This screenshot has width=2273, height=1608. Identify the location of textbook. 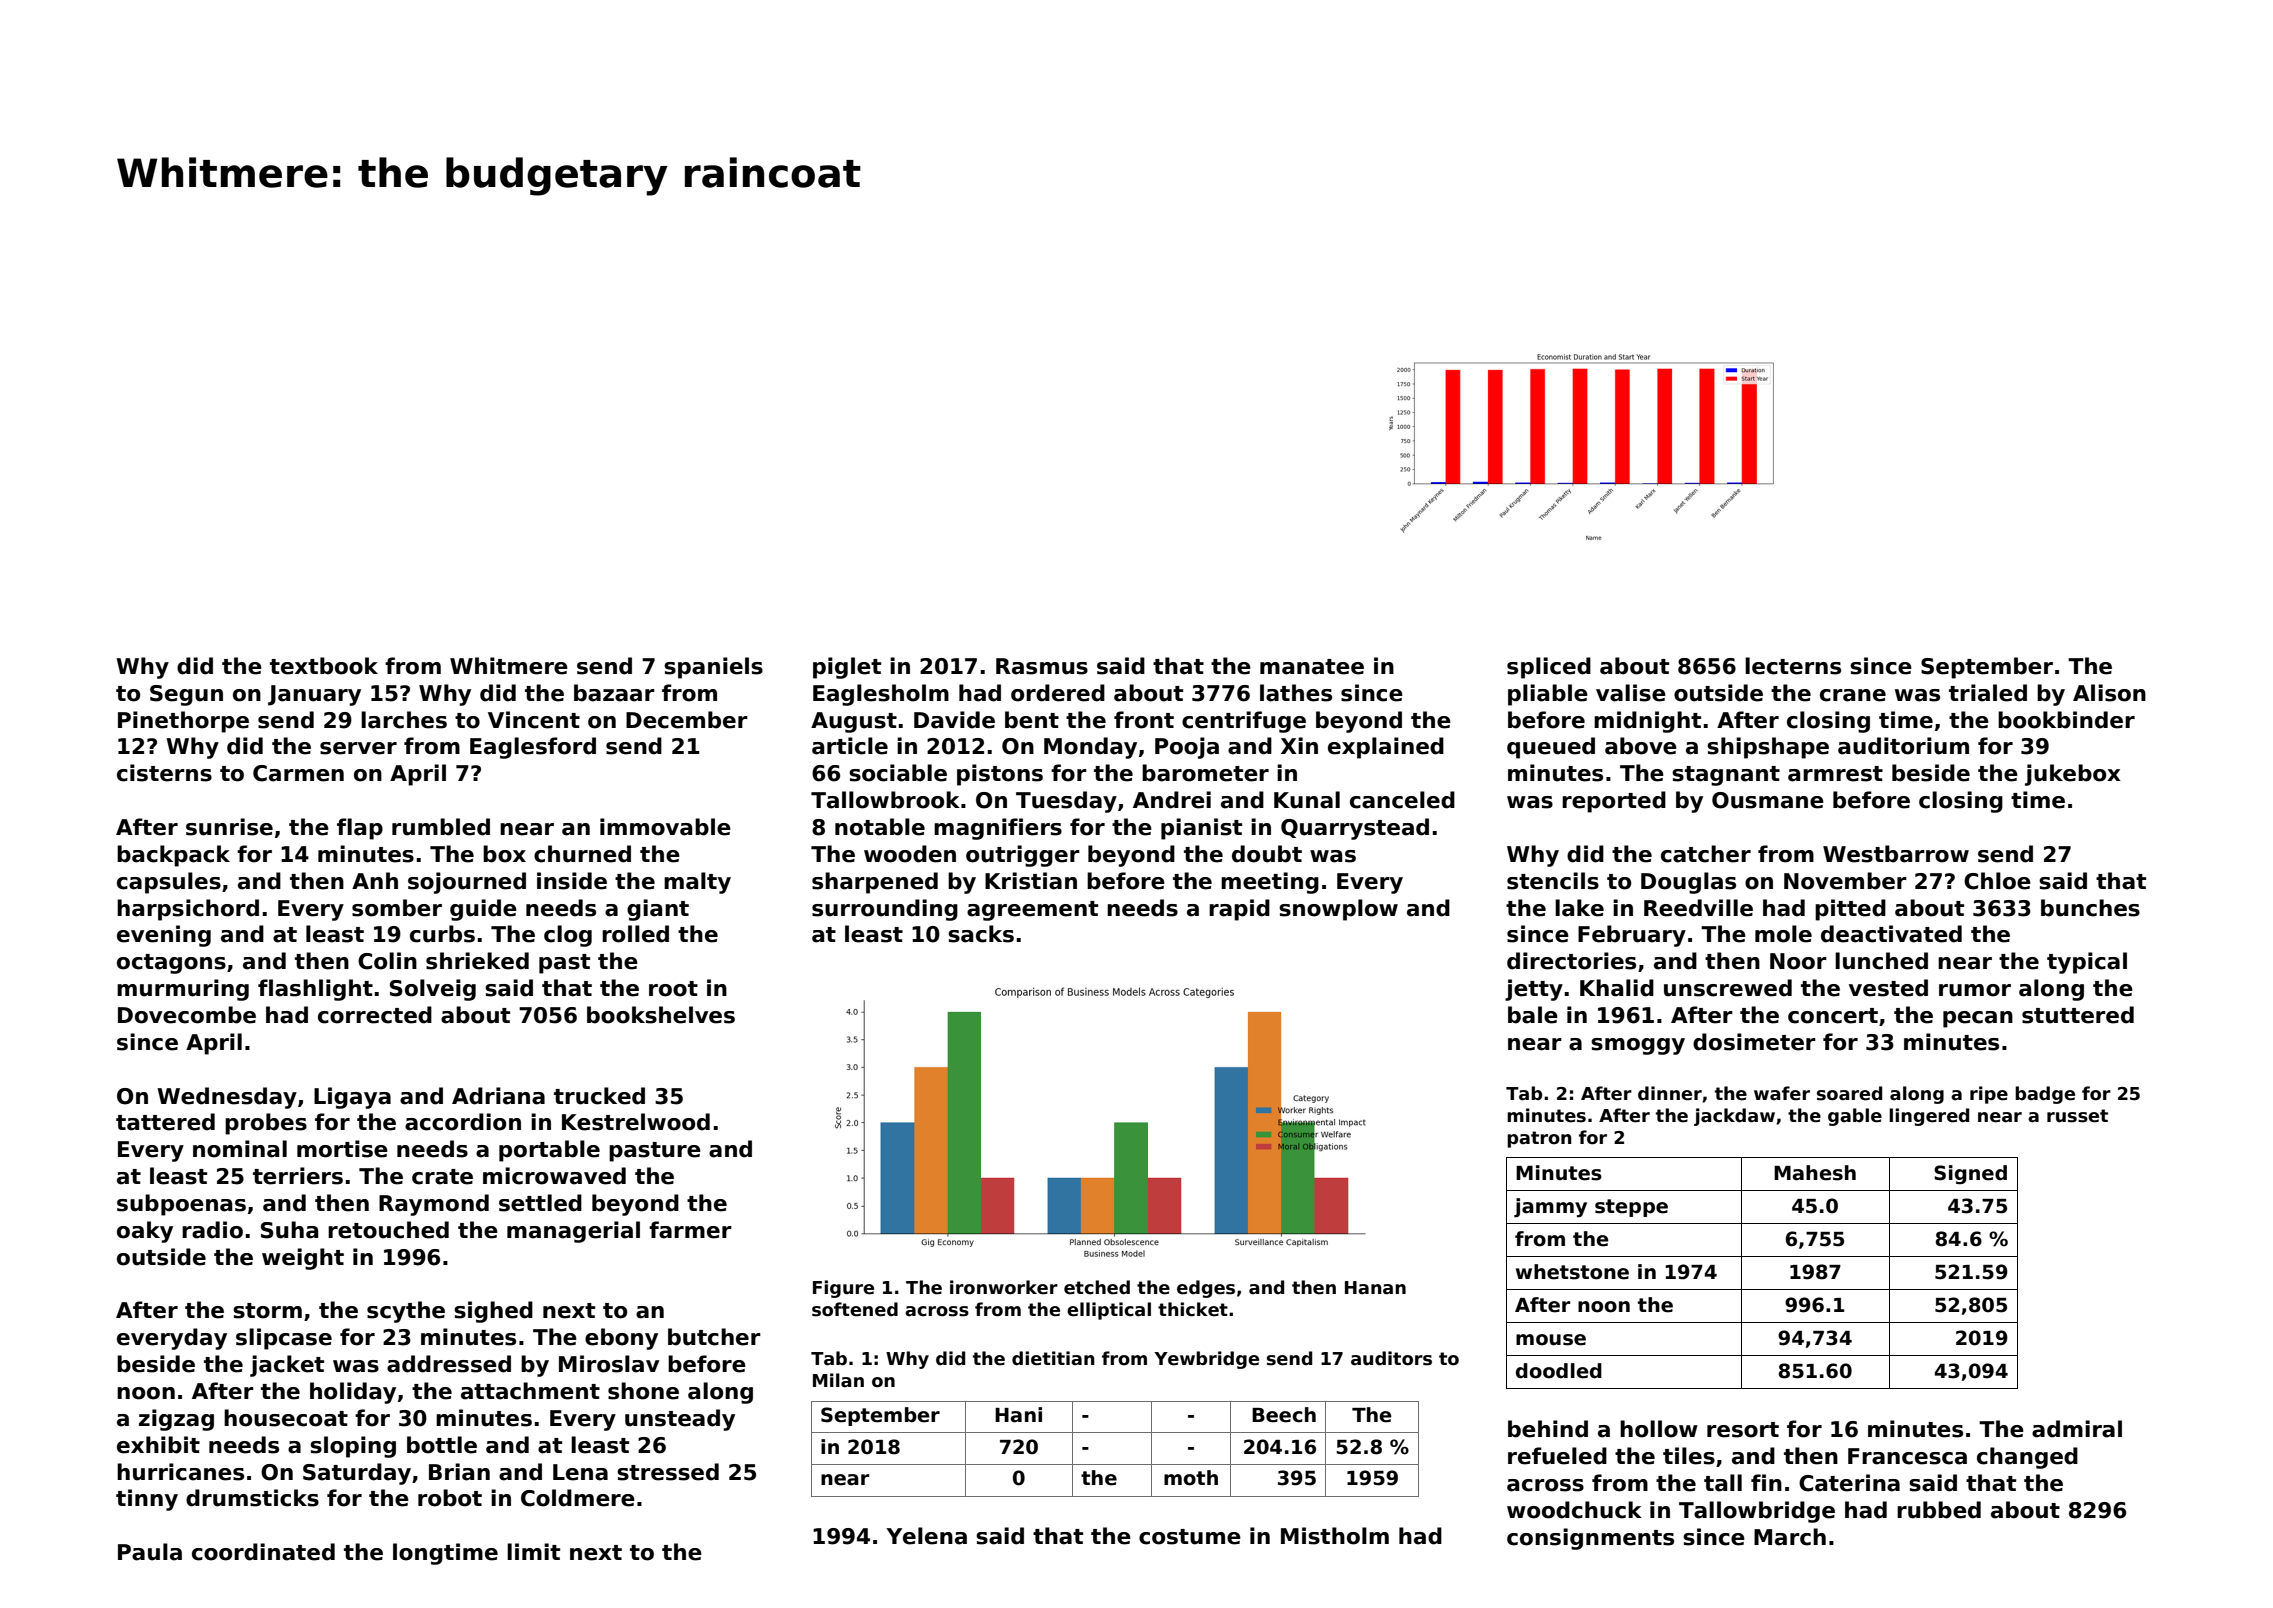
(324, 666).
